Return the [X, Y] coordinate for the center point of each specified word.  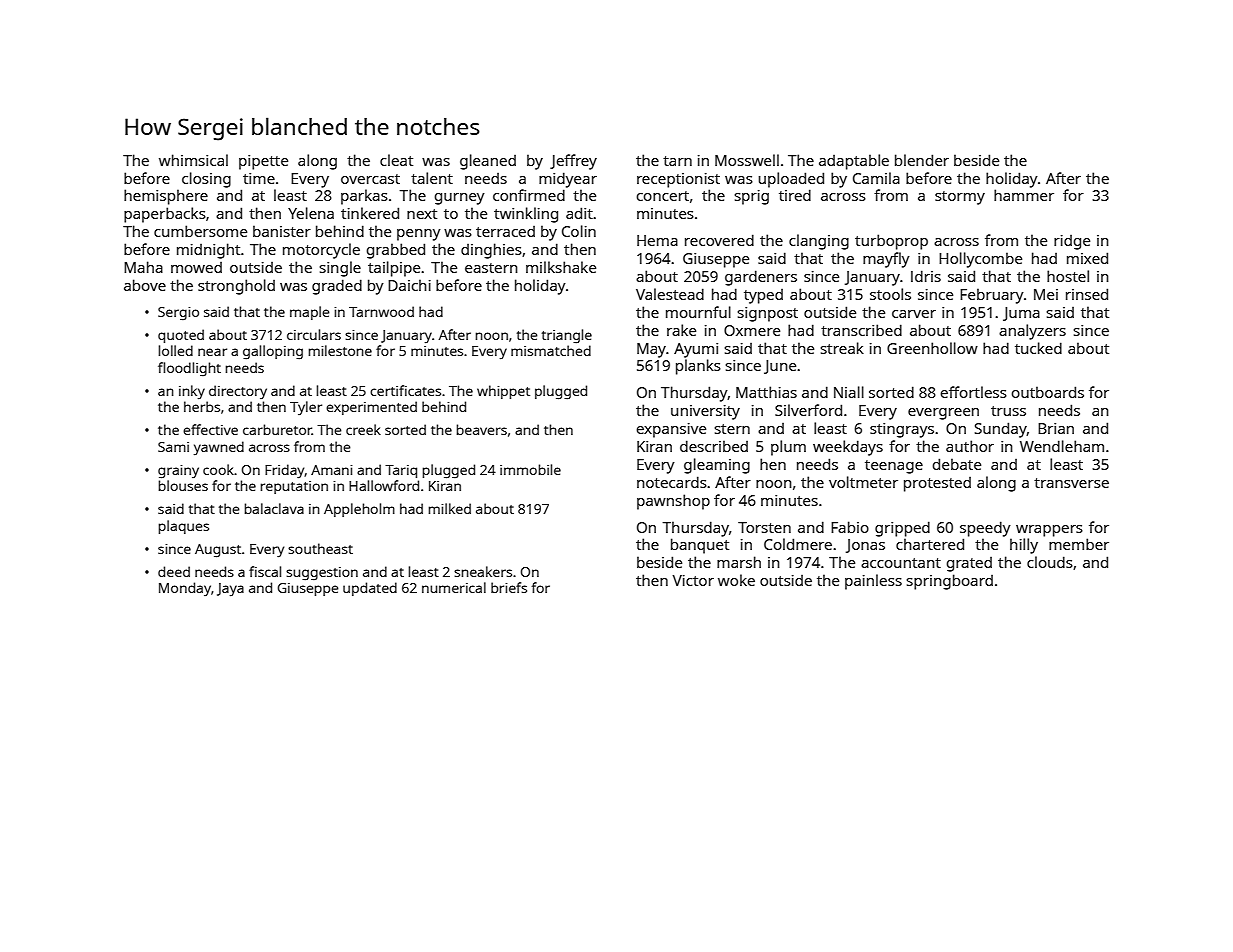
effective [210, 429]
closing [206, 180]
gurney [460, 199]
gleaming [717, 466]
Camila [876, 178]
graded [337, 287]
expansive [671, 430]
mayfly [886, 260]
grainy [178, 472]
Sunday [1001, 430]
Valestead [670, 294]
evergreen [943, 414]
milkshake [561, 267]
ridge [1072, 242]
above [145, 285]
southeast [320, 548]
